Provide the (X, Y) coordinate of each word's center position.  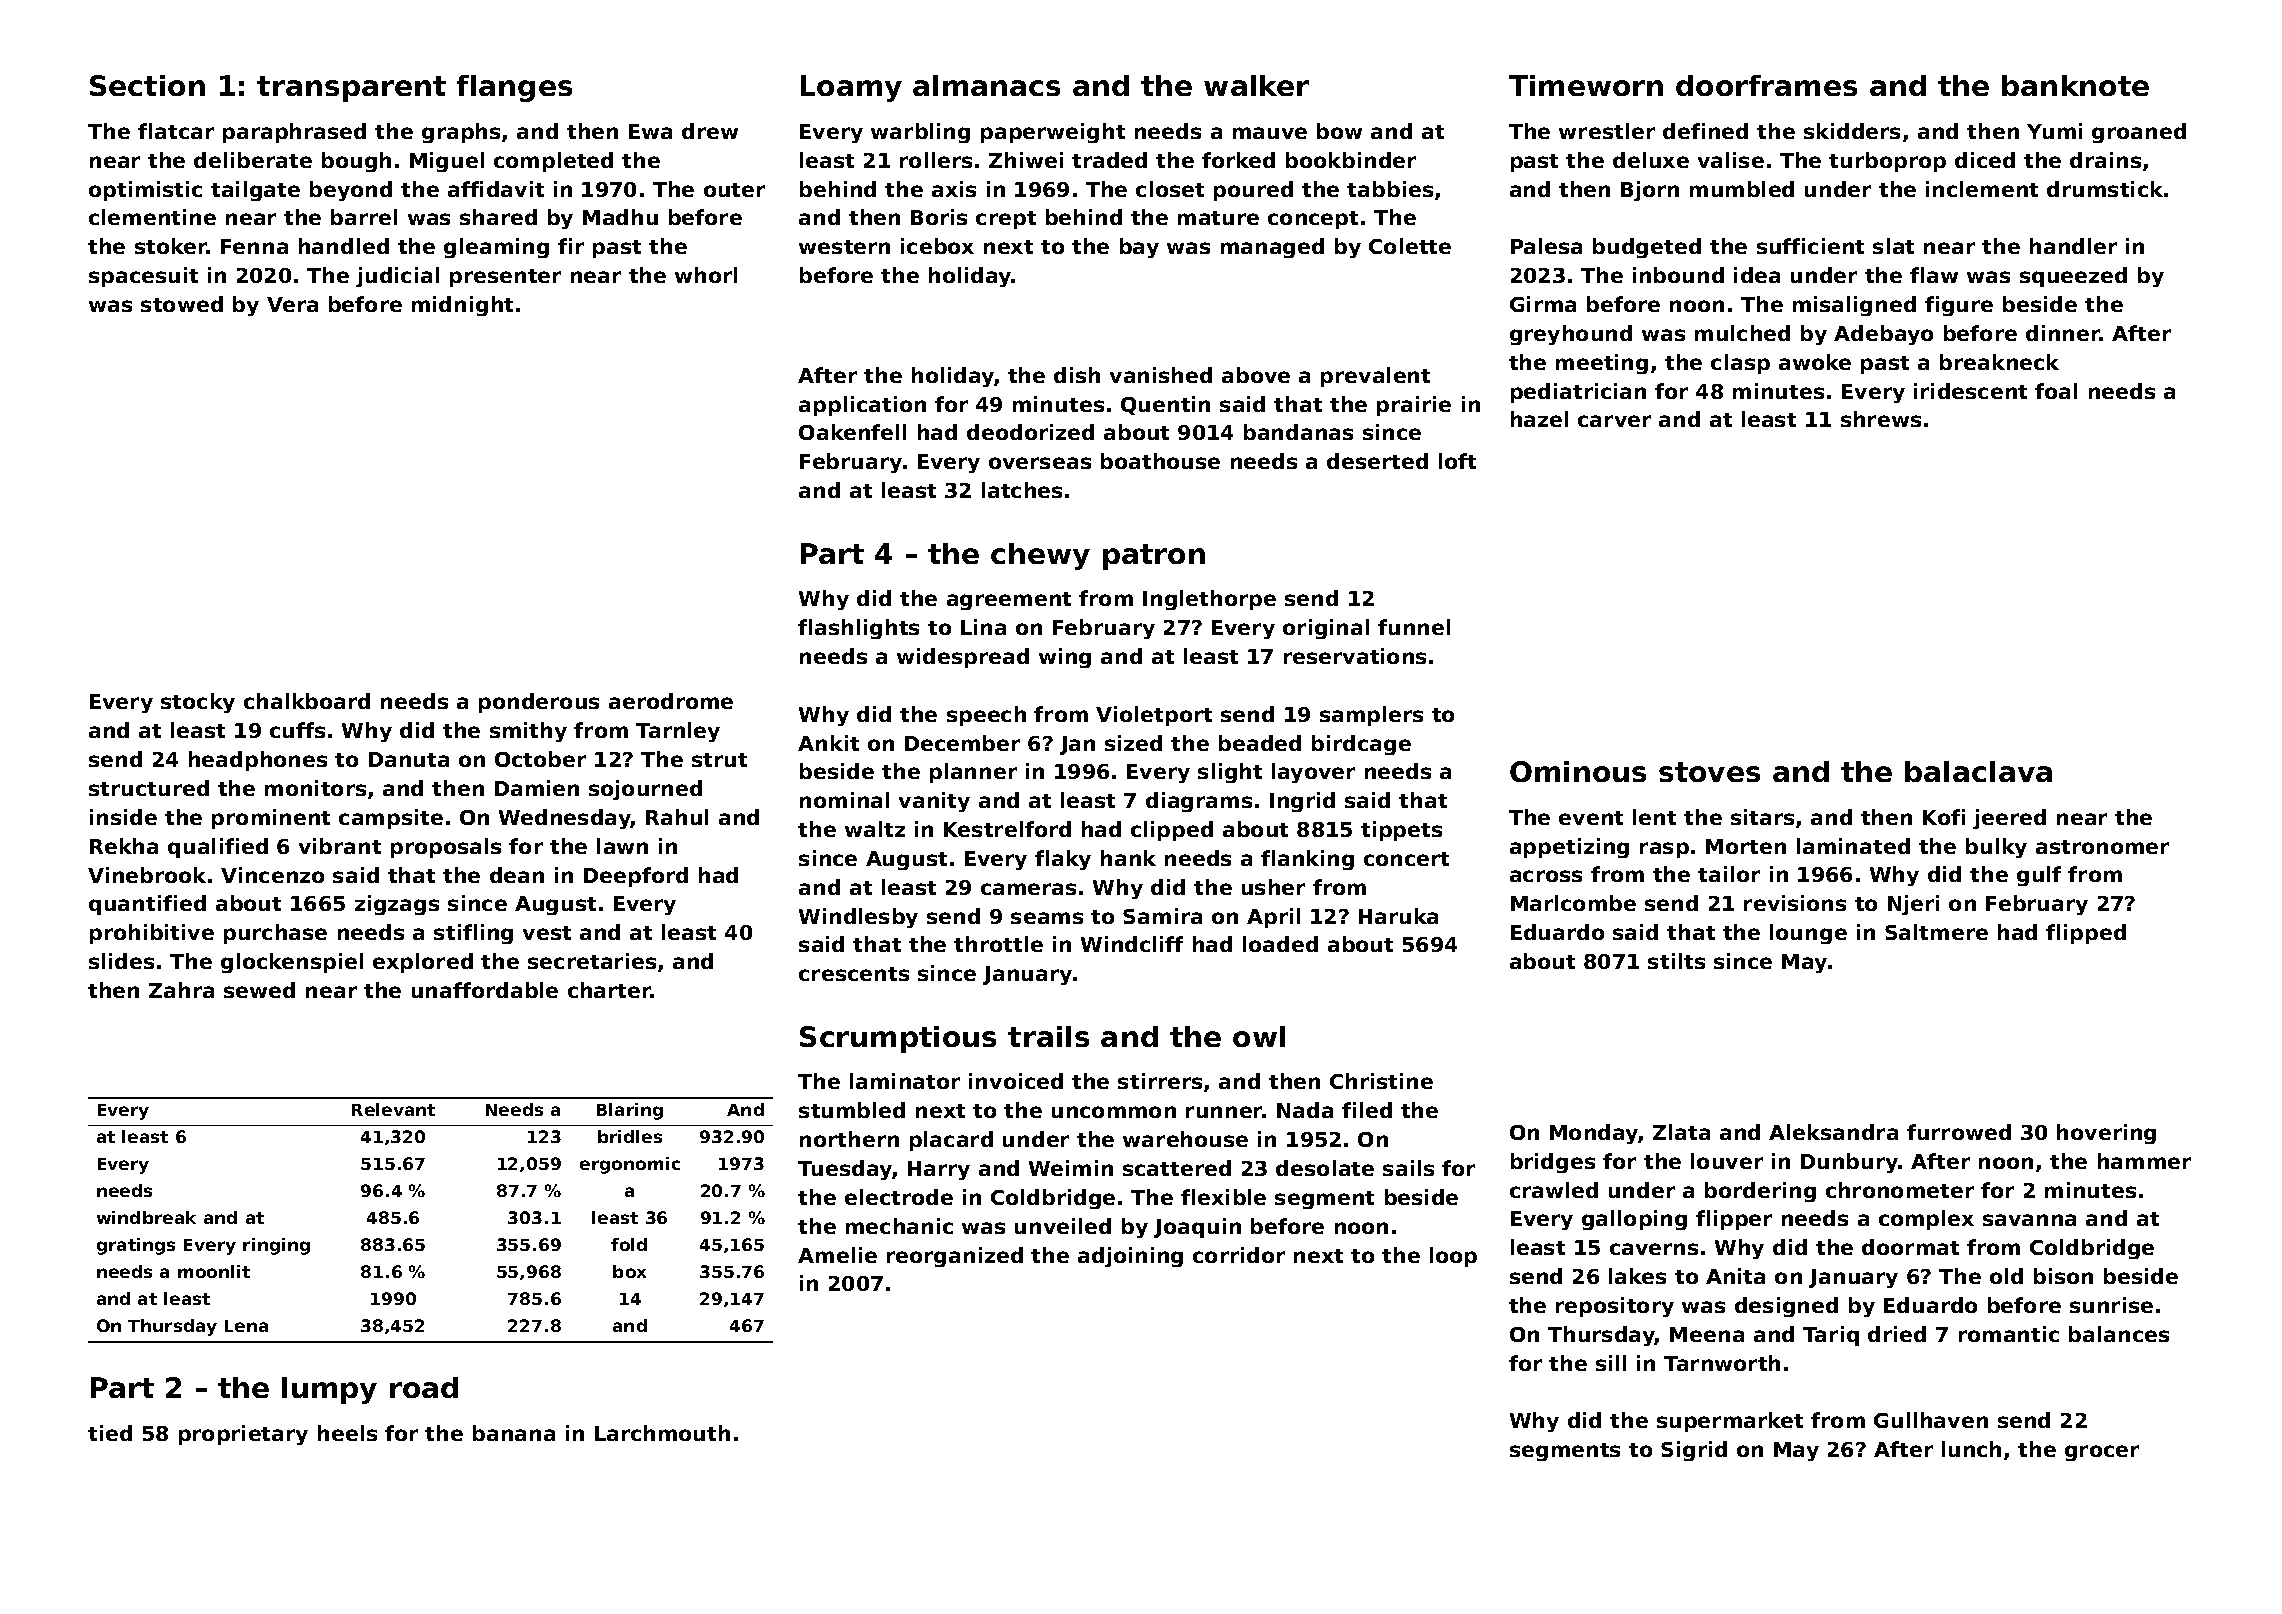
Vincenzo (272, 875)
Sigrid (1694, 1451)
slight (1230, 773)
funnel (1414, 627)
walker (1256, 85)
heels (347, 1433)
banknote (2075, 85)
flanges (514, 88)
